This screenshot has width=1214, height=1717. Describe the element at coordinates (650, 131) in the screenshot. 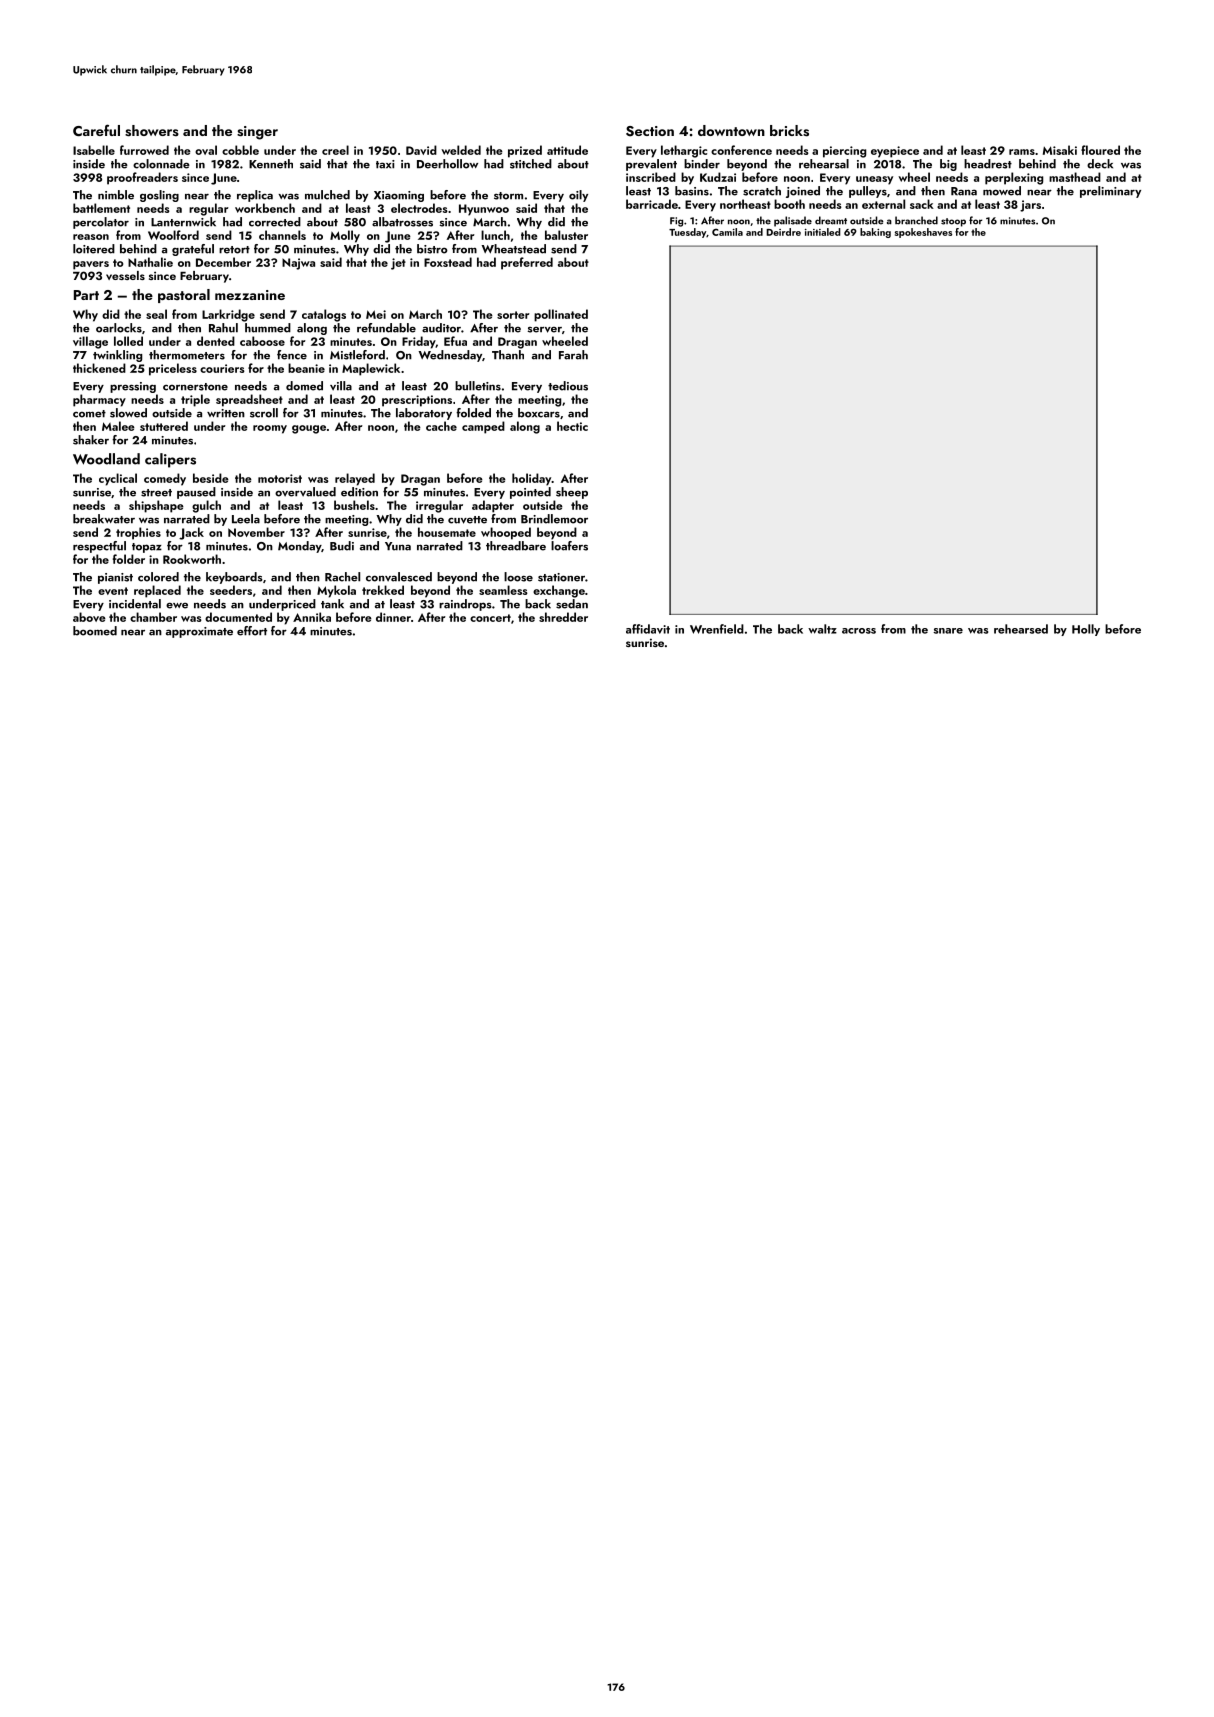

I see `Section` at that location.
